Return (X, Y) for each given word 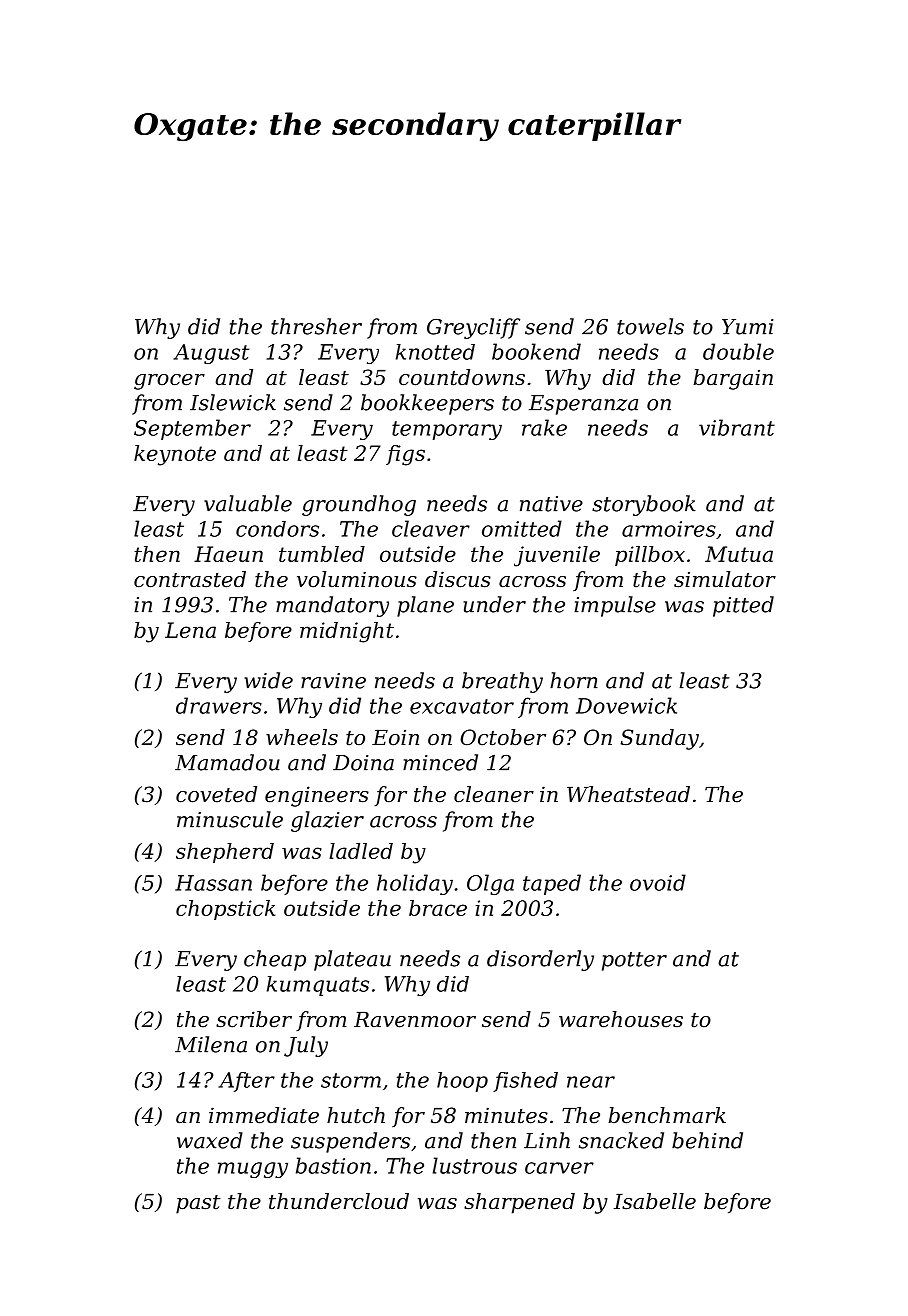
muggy (253, 1170)
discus (458, 579)
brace (438, 908)
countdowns (462, 377)
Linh (547, 1140)
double (738, 351)
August (211, 354)
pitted (743, 606)
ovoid (658, 882)
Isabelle (655, 1201)
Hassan (213, 883)
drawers (219, 705)
